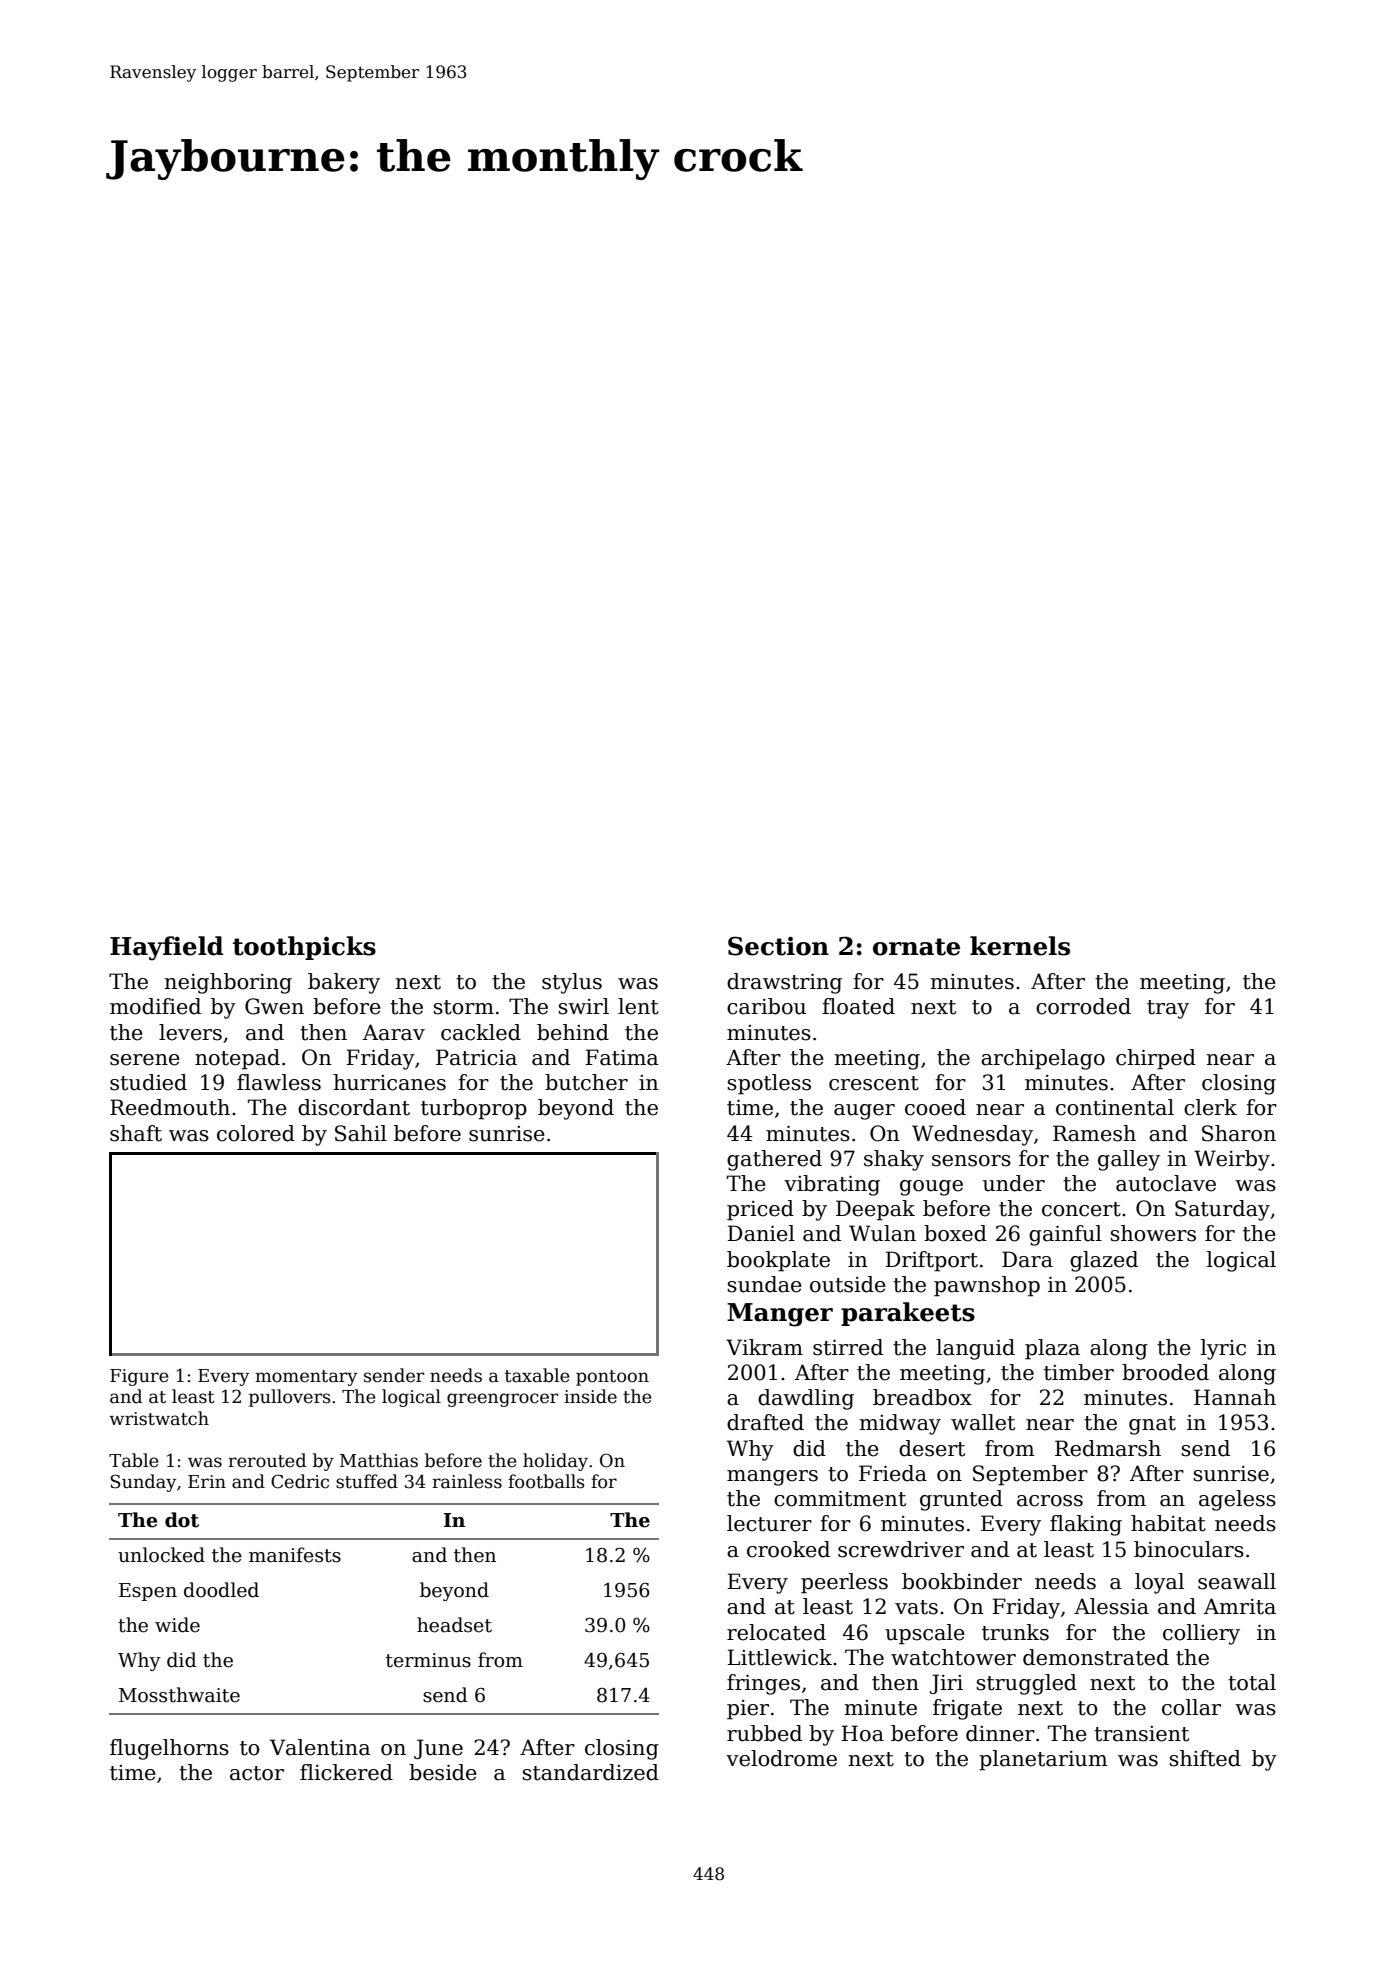  I want to click on behind, so click(573, 1032).
